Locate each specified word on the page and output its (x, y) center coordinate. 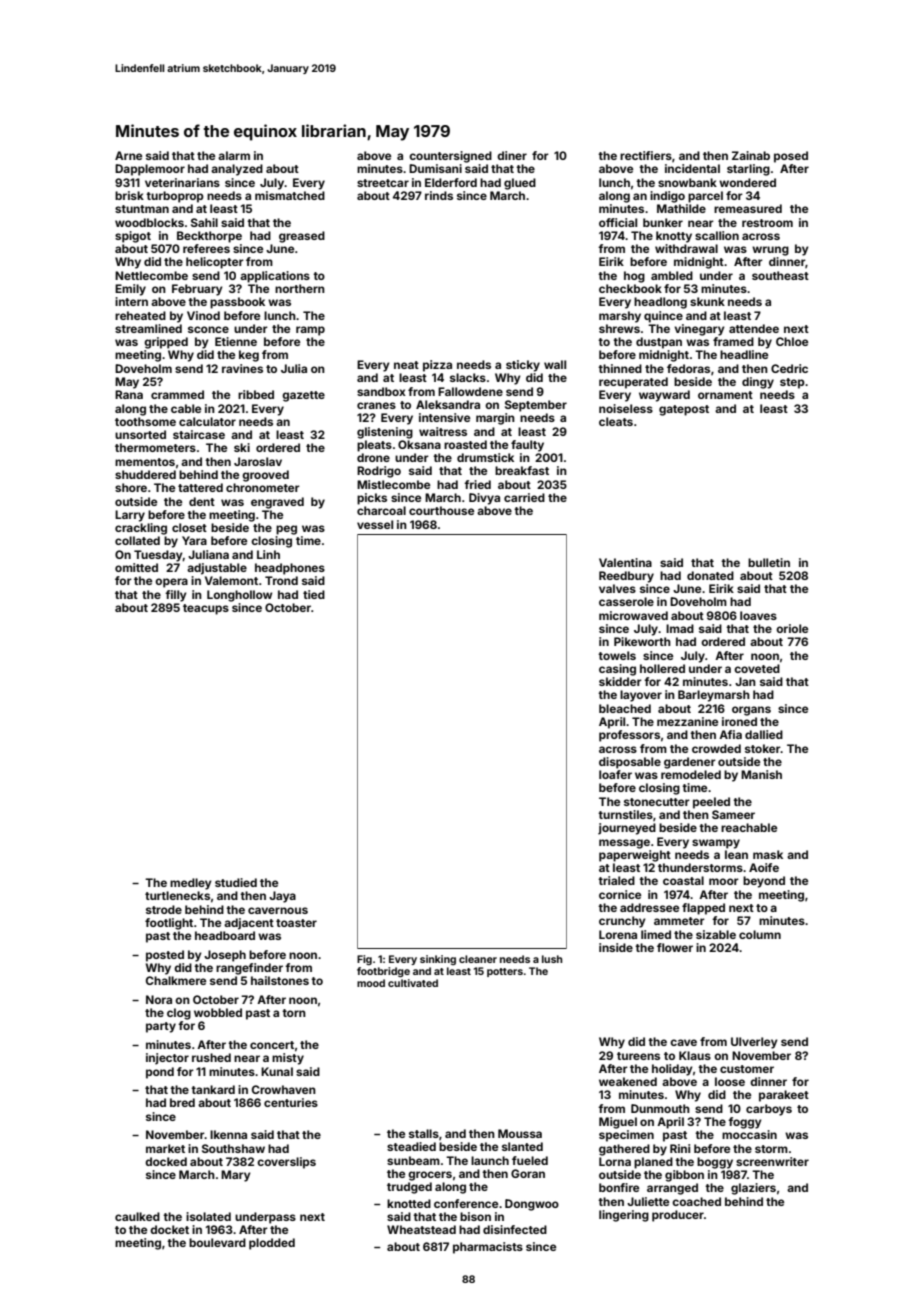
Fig (364, 960)
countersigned (450, 157)
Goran (528, 1173)
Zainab (751, 155)
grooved (265, 476)
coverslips (286, 1163)
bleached (625, 708)
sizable (716, 934)
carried (524, 497)
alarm (234, 155)
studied (236, 882)
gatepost (684, 410)
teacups (206, 609)
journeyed (627, 829)
